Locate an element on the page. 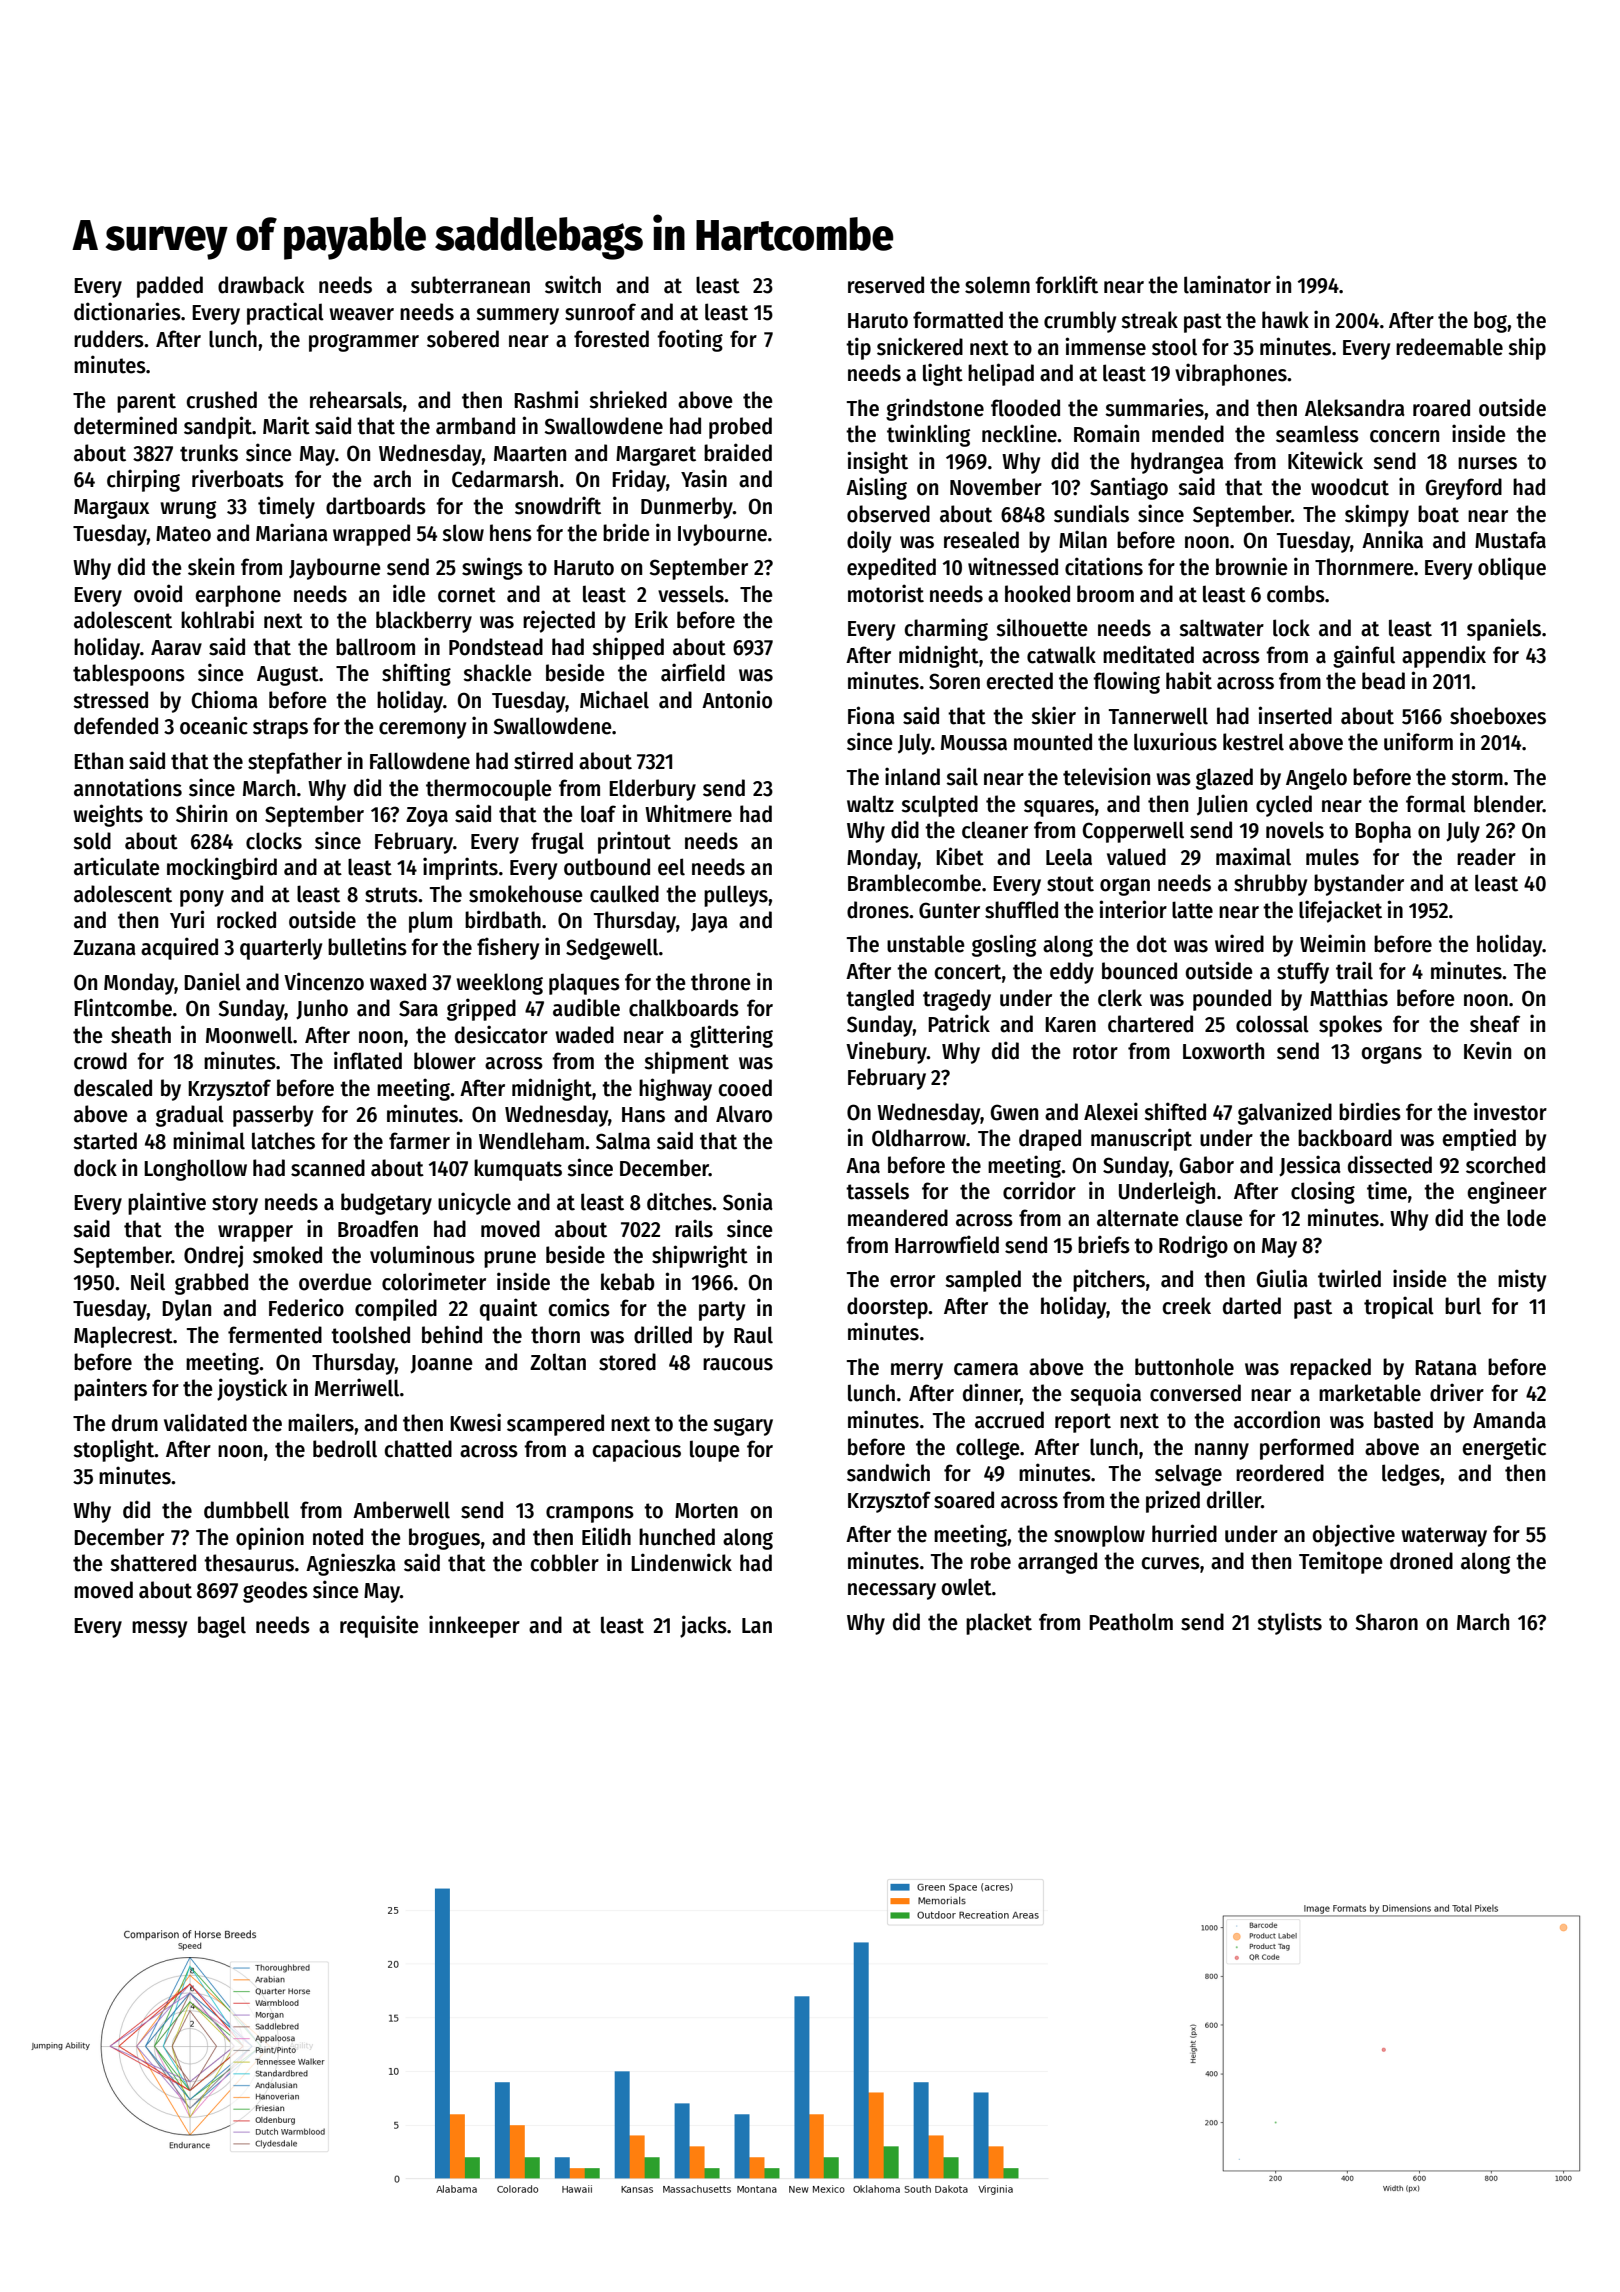 The width and height of the image is (1620, 2292). blender is located at coordinates (1508, 804).
